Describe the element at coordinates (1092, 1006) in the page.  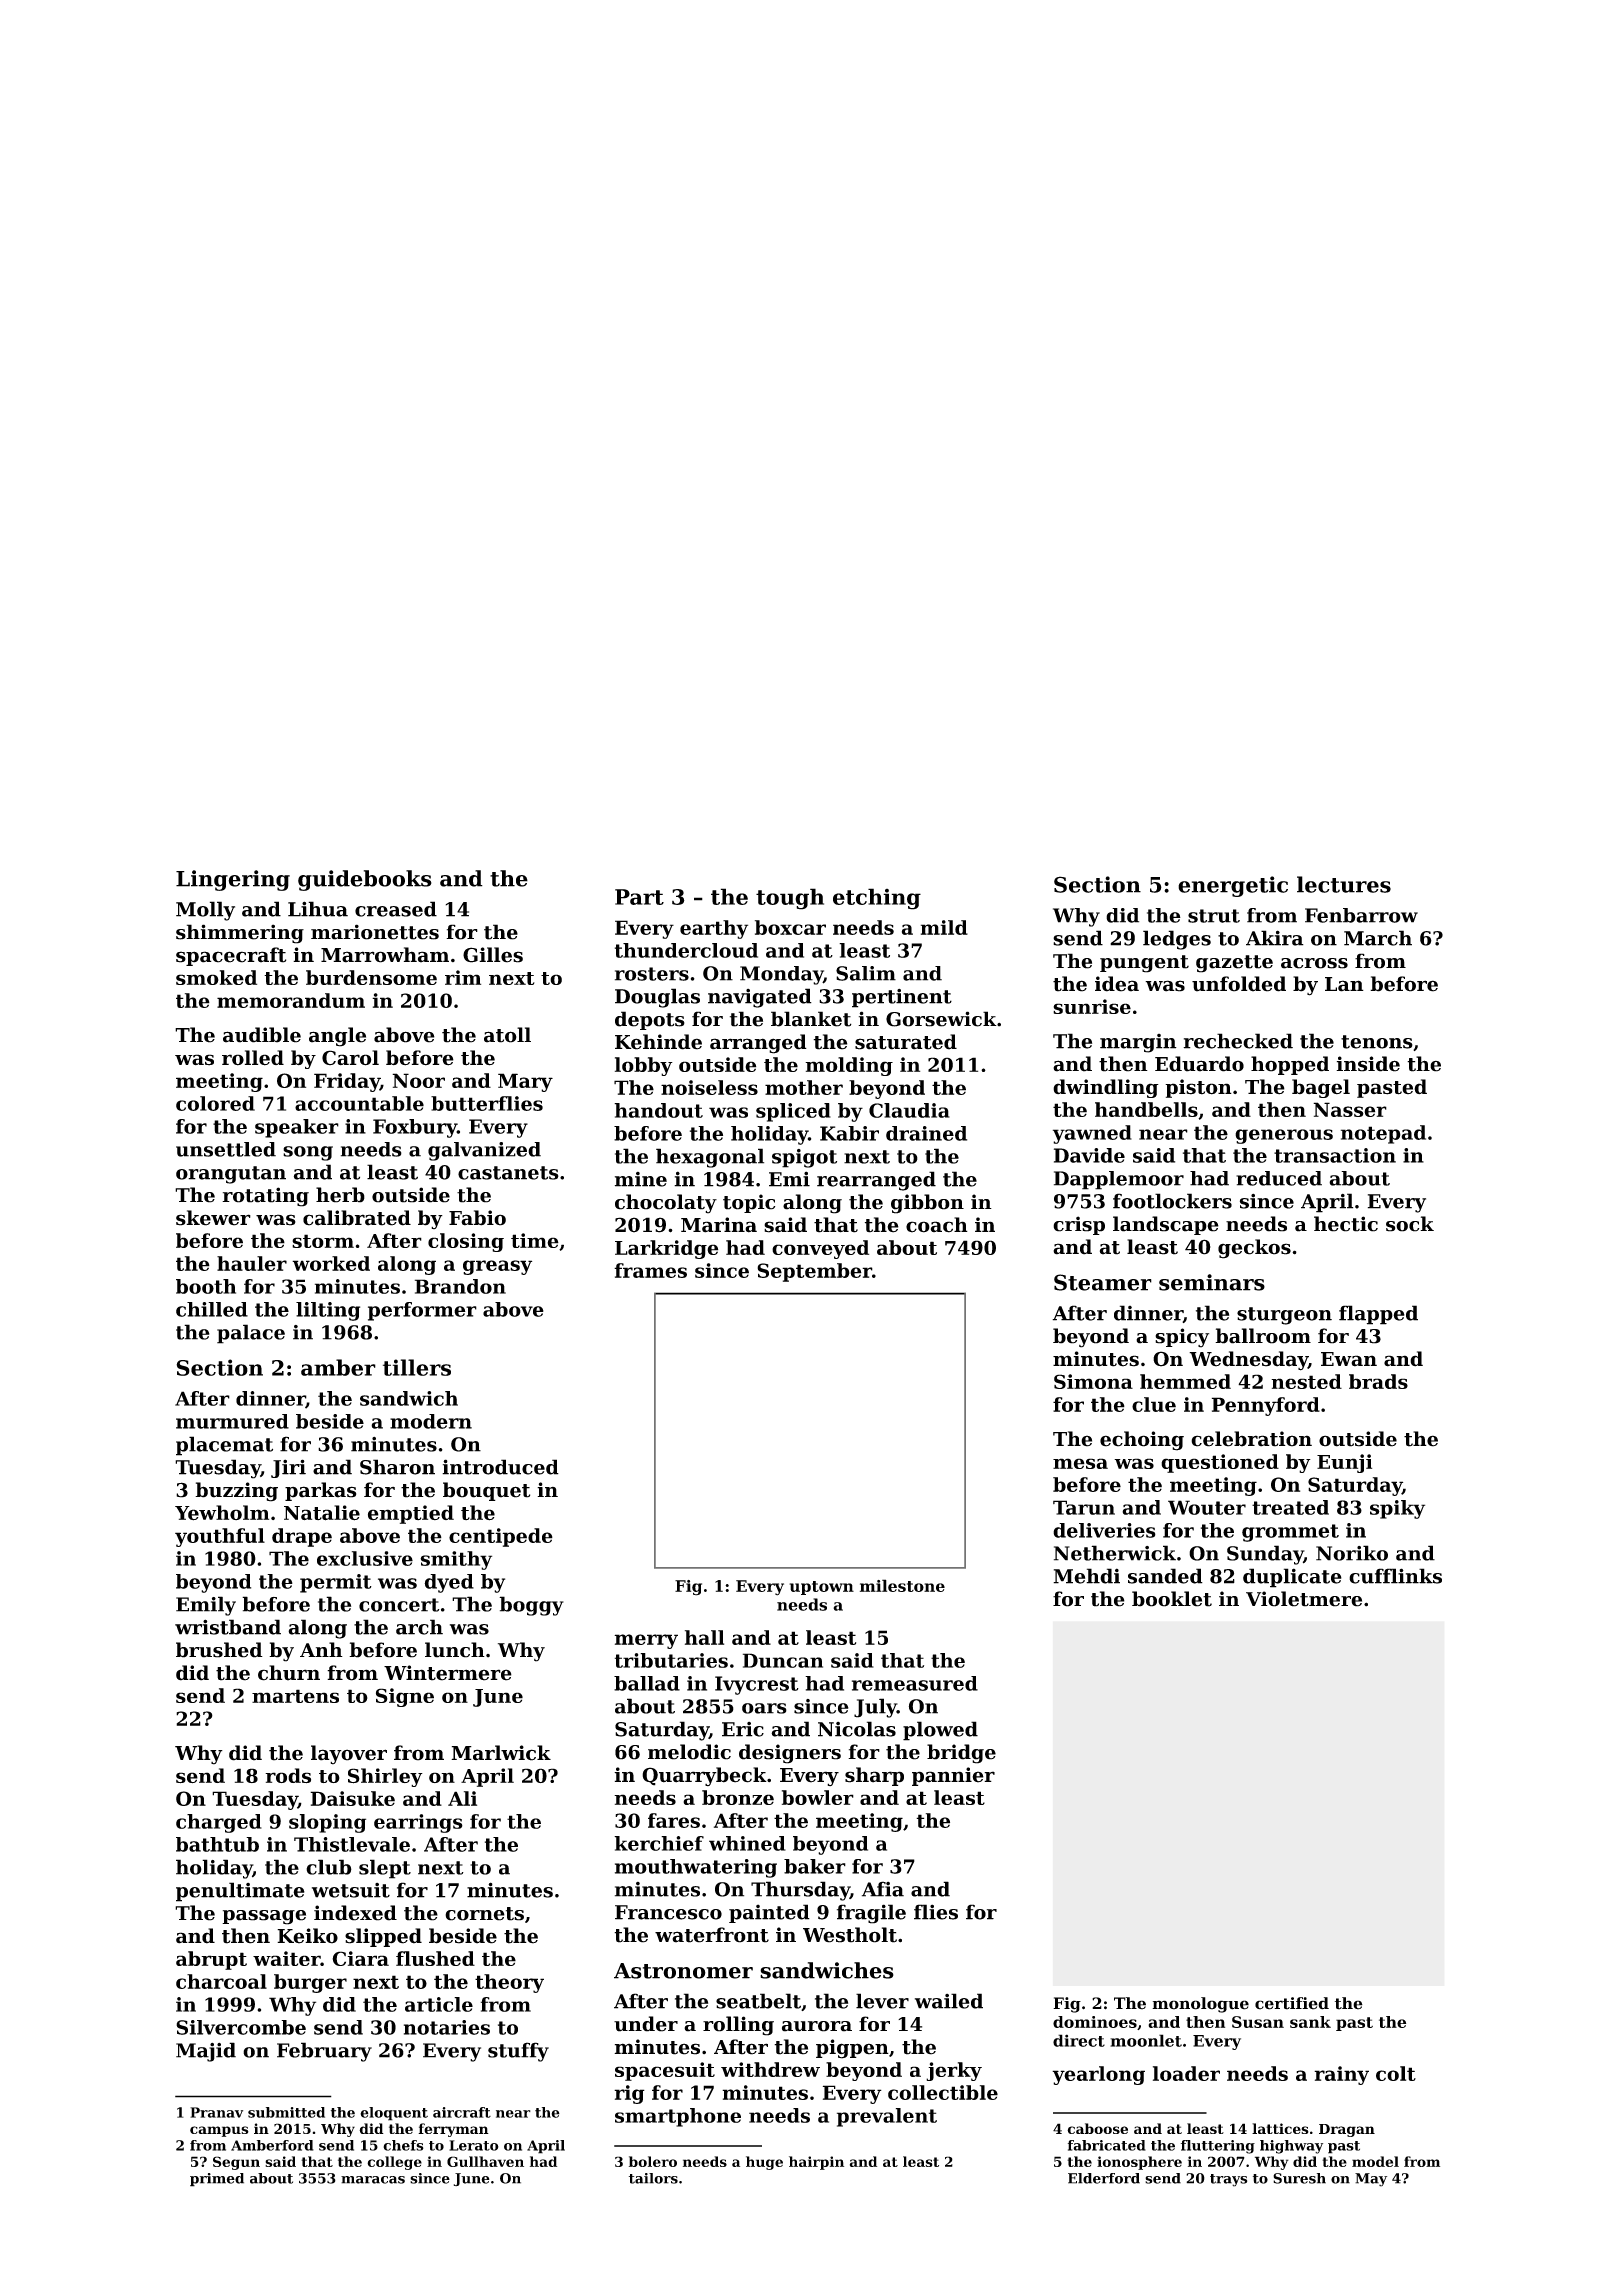
I see `sunrise` at that location.
